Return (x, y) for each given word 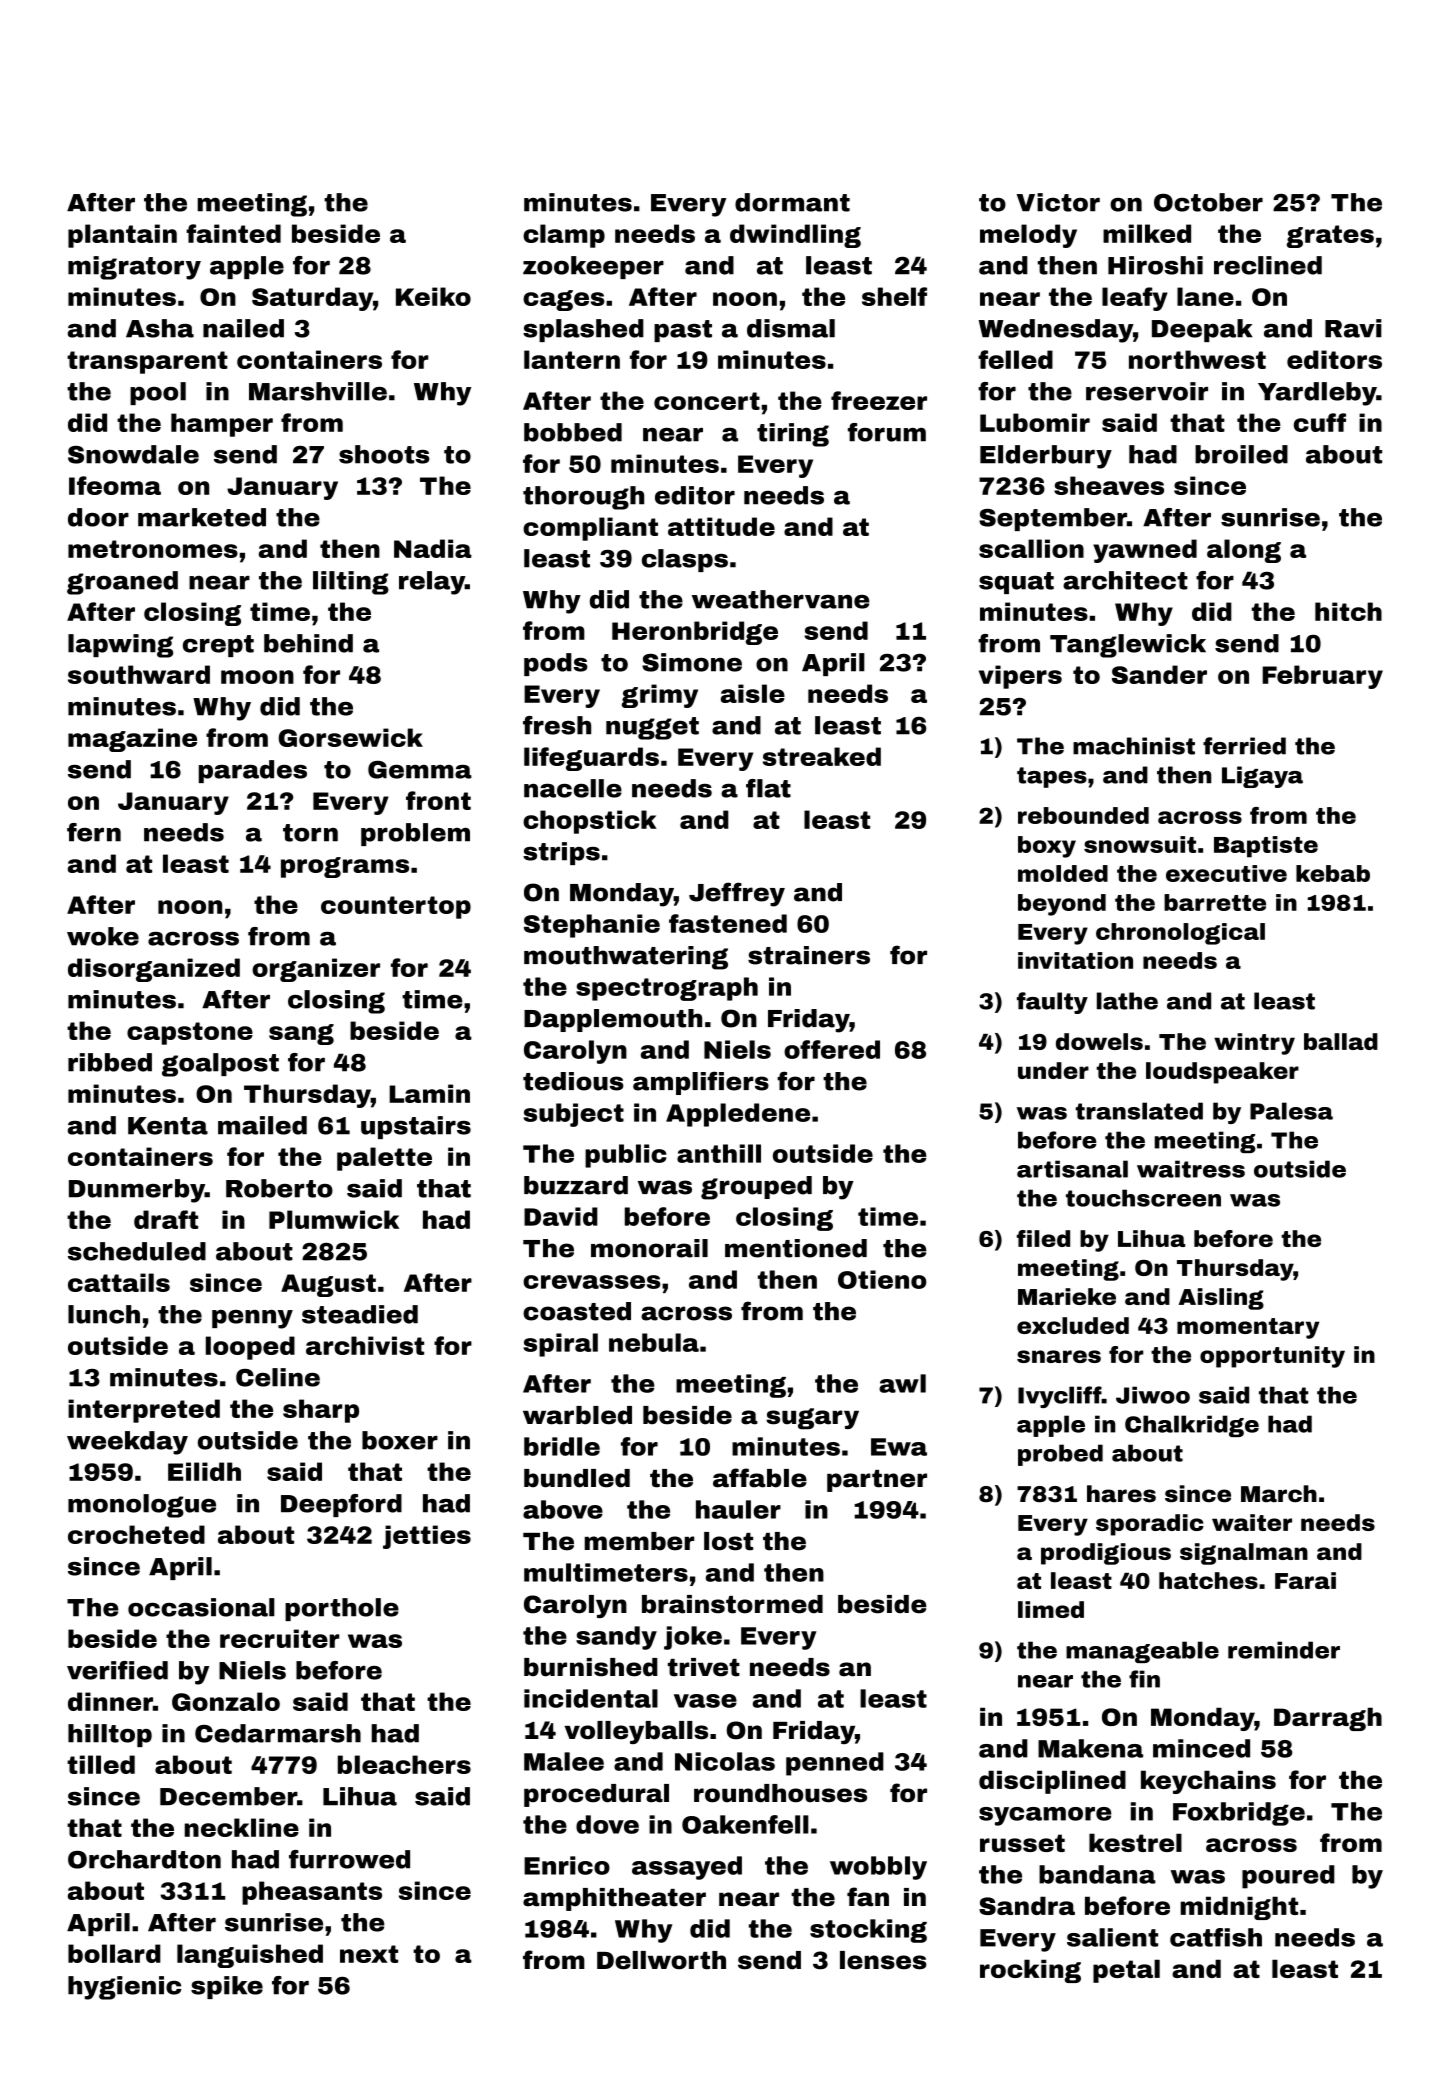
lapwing (120, 646)
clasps (685, 560)
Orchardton (144, 1859)
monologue (142, 1506)
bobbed (573, 432)
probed (1060, 1455)
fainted (233, 233)
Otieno (882, 1279)
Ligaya (1262, 777)
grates (1330, 236)
